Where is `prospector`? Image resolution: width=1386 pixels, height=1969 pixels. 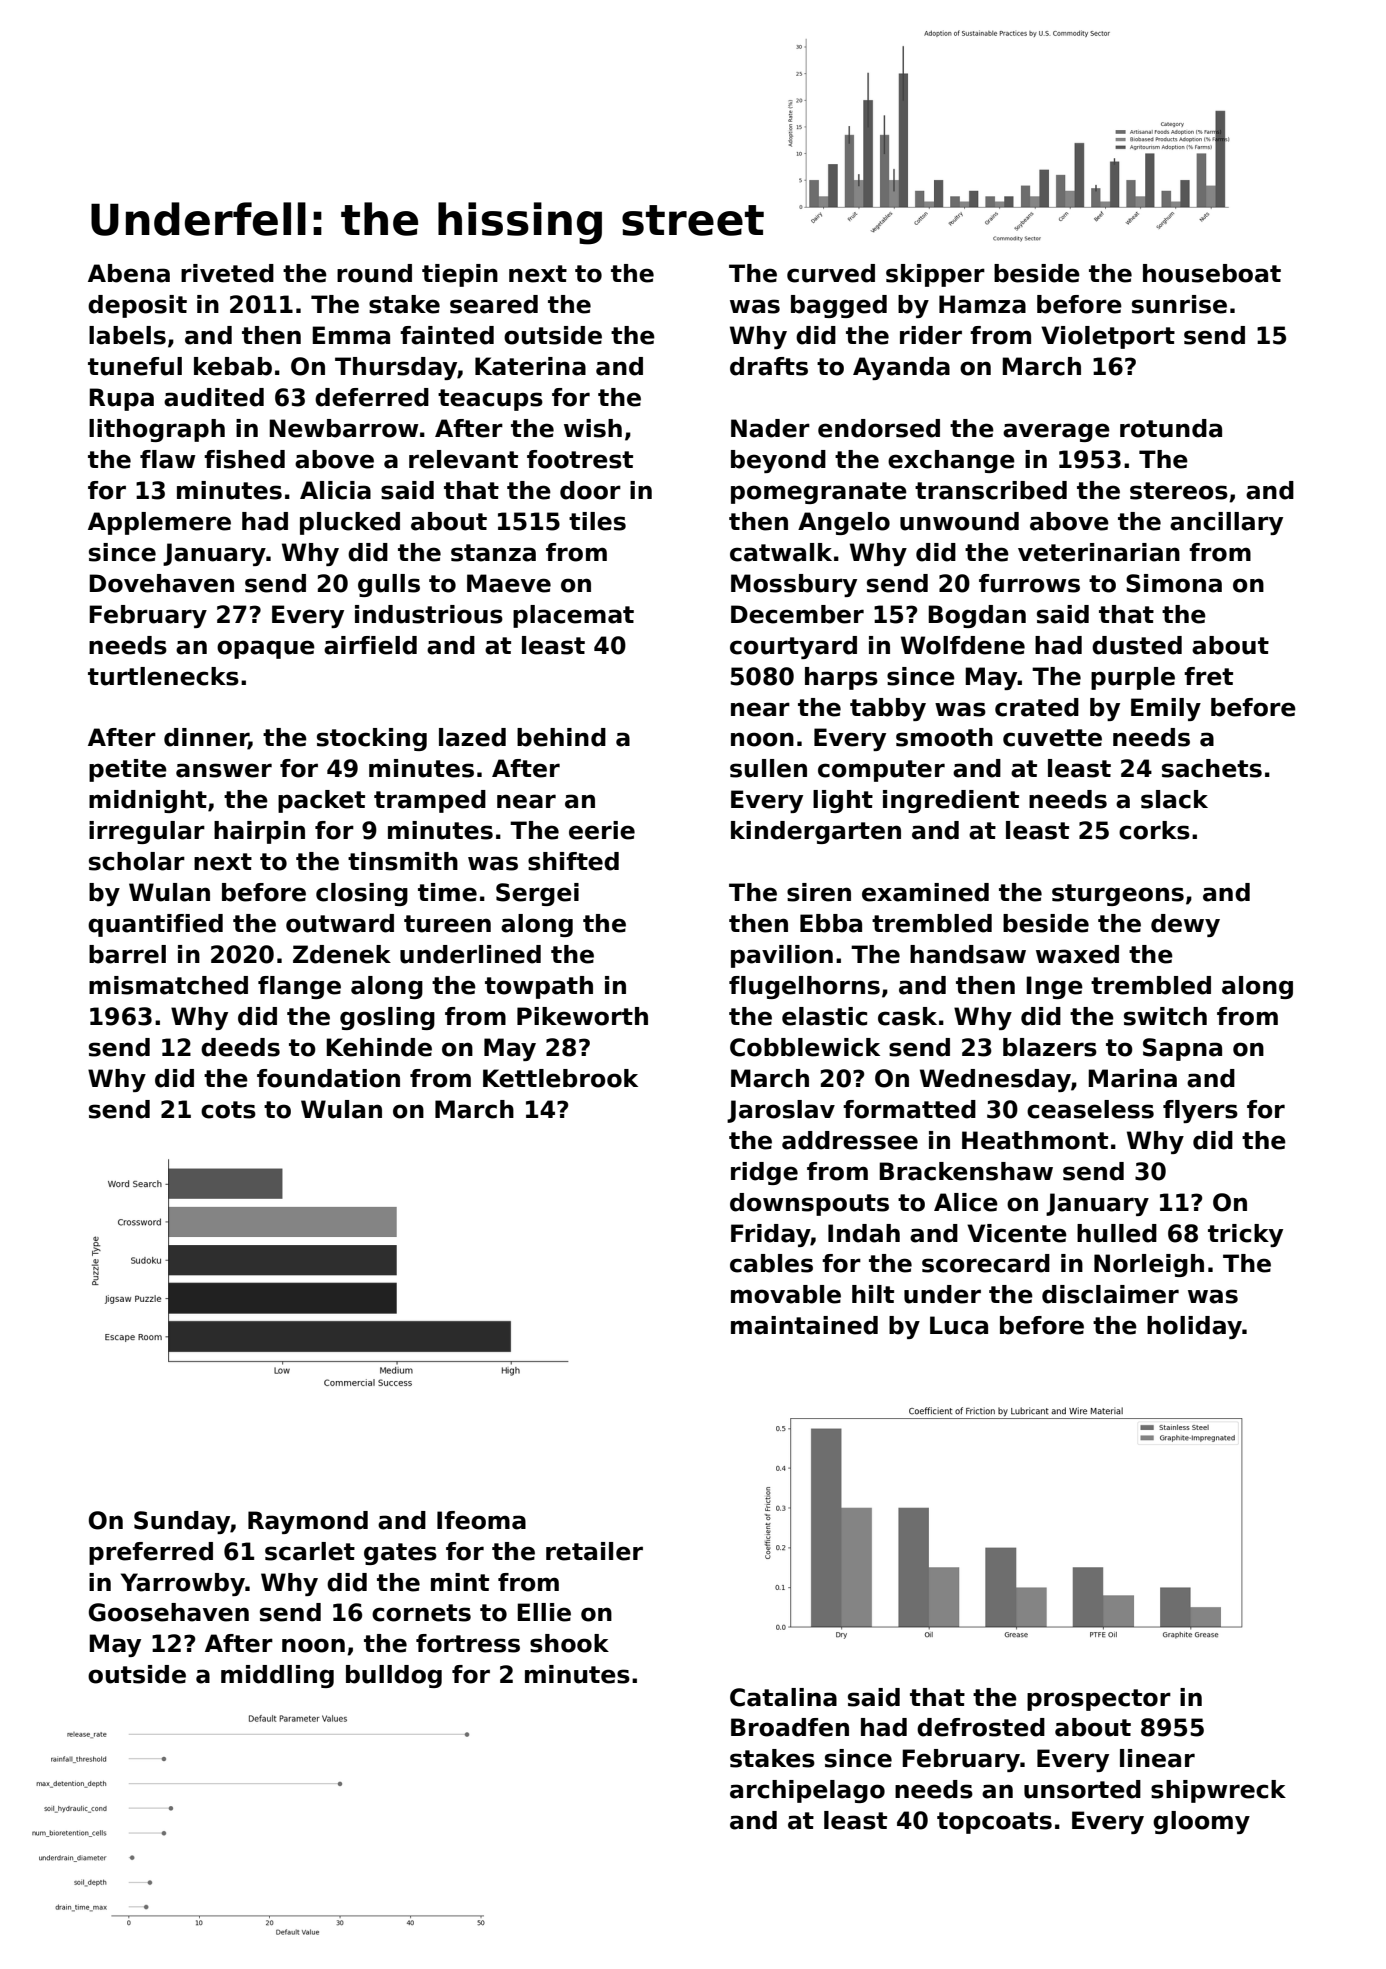
prospector is located at coordinates (1099, 1700).
